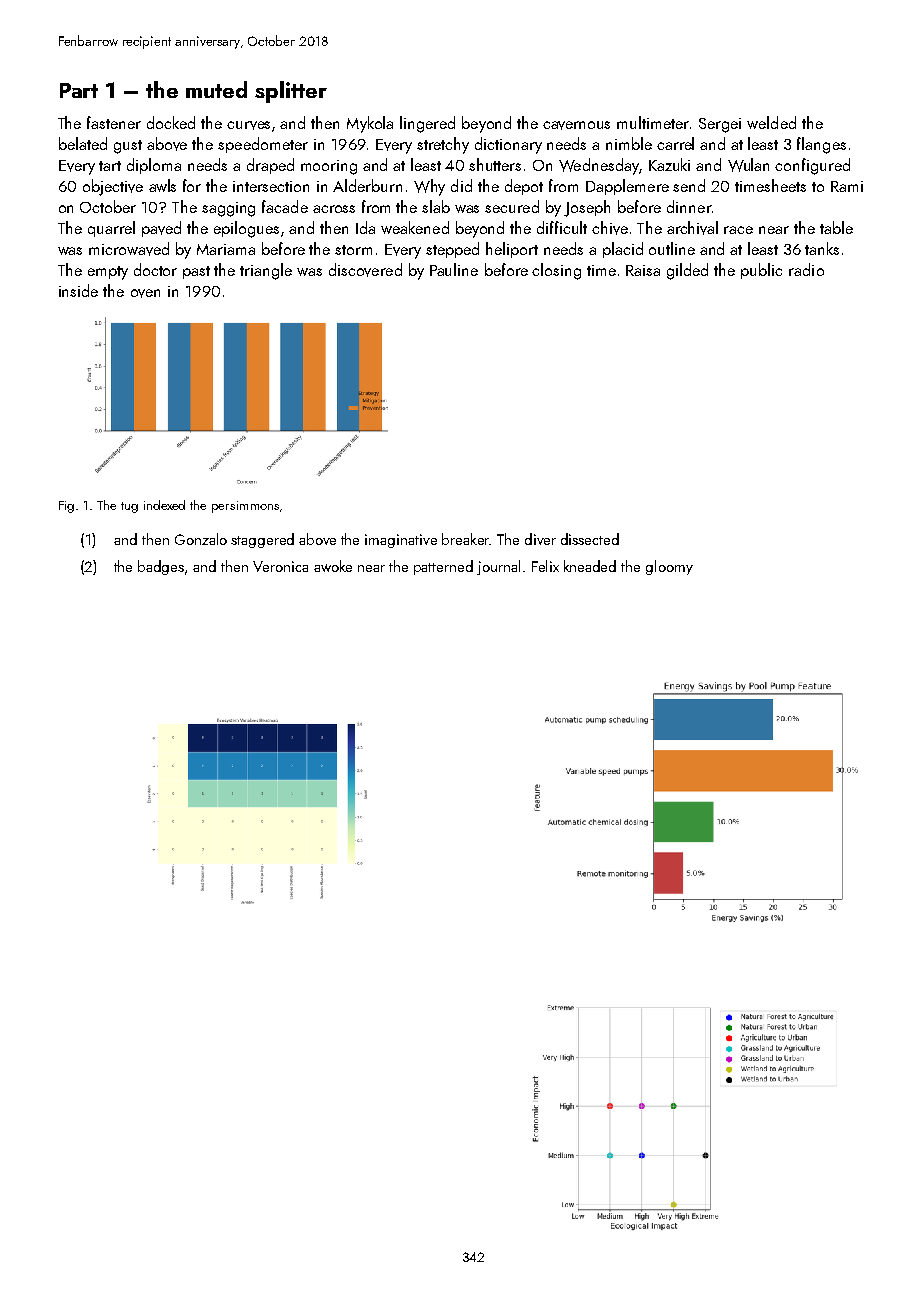 The width and height of the page is (924, 1308). I want to click on badges, so click(161, 567).
